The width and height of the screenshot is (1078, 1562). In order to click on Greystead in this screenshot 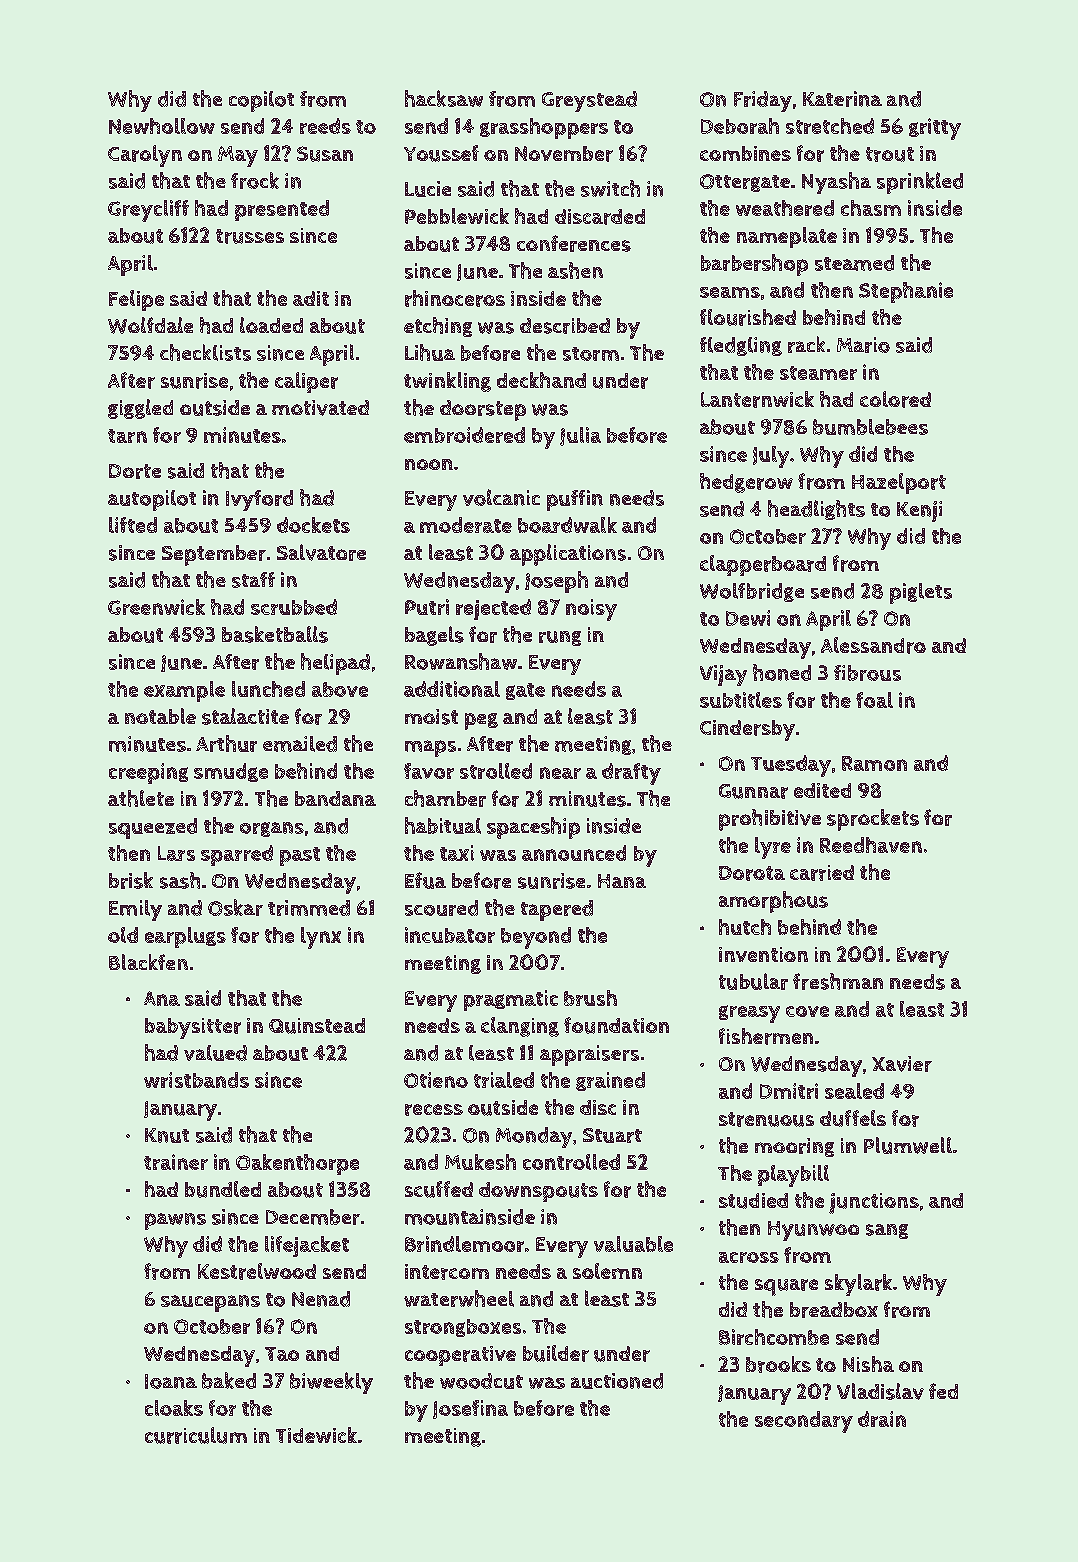, I will do `click(589, 101)`.
